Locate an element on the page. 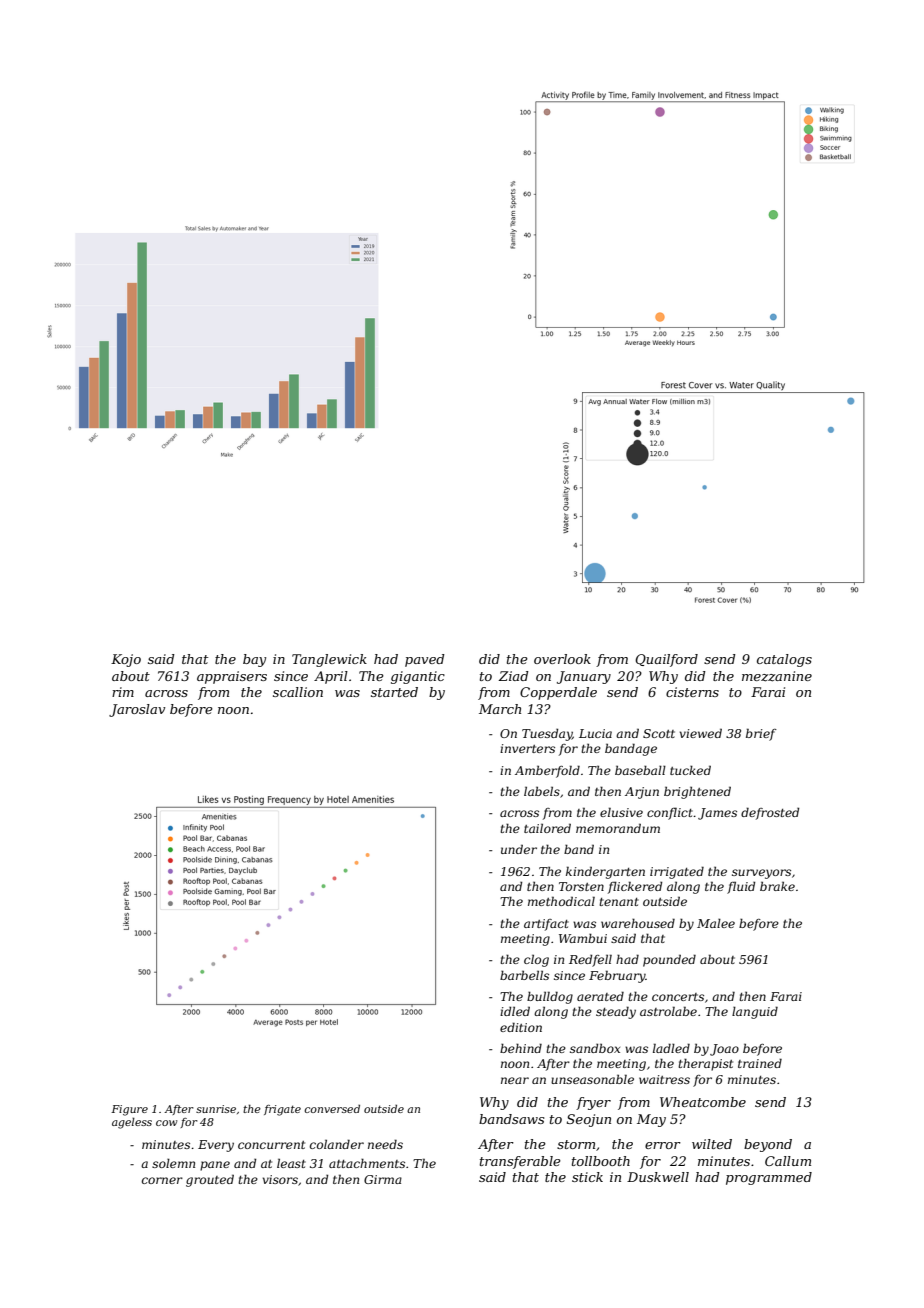  irrigated is located at coordinates (677, 872).
